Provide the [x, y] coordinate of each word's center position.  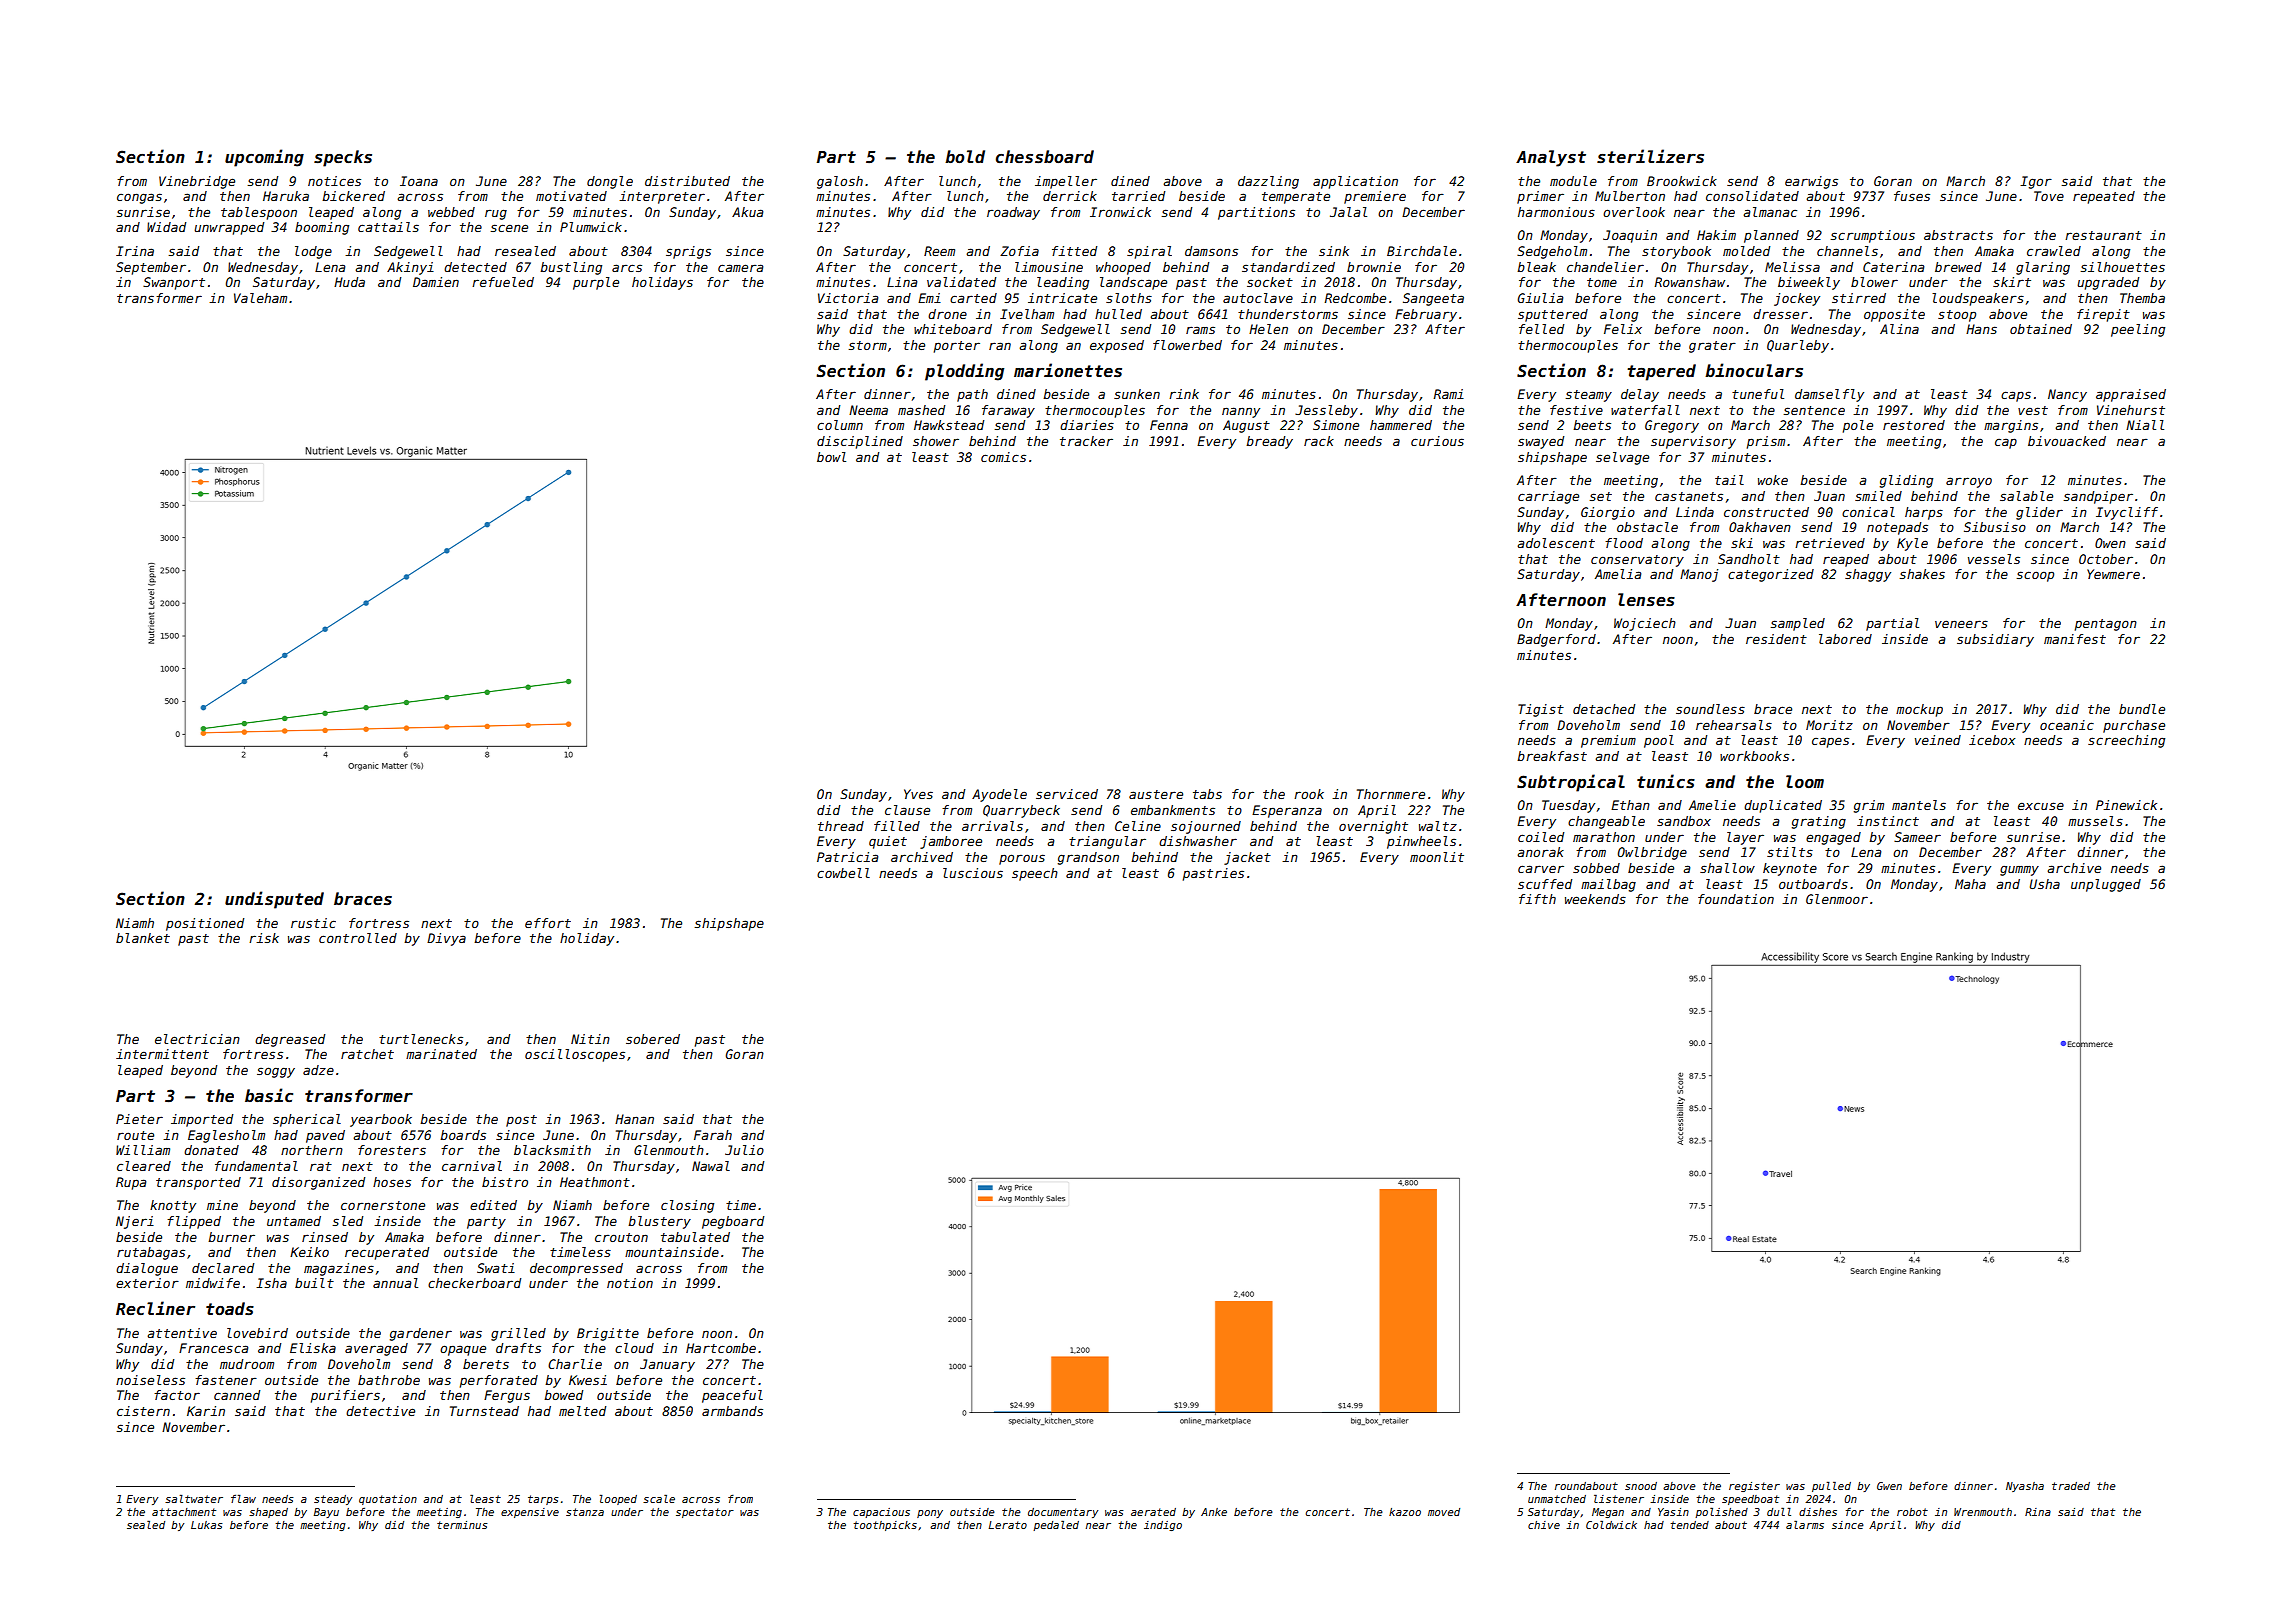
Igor [2036, 182]
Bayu [326, 1513]
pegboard [733, 1222]
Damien [436, 282]
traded [2071, 1486]
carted [973, 298]
